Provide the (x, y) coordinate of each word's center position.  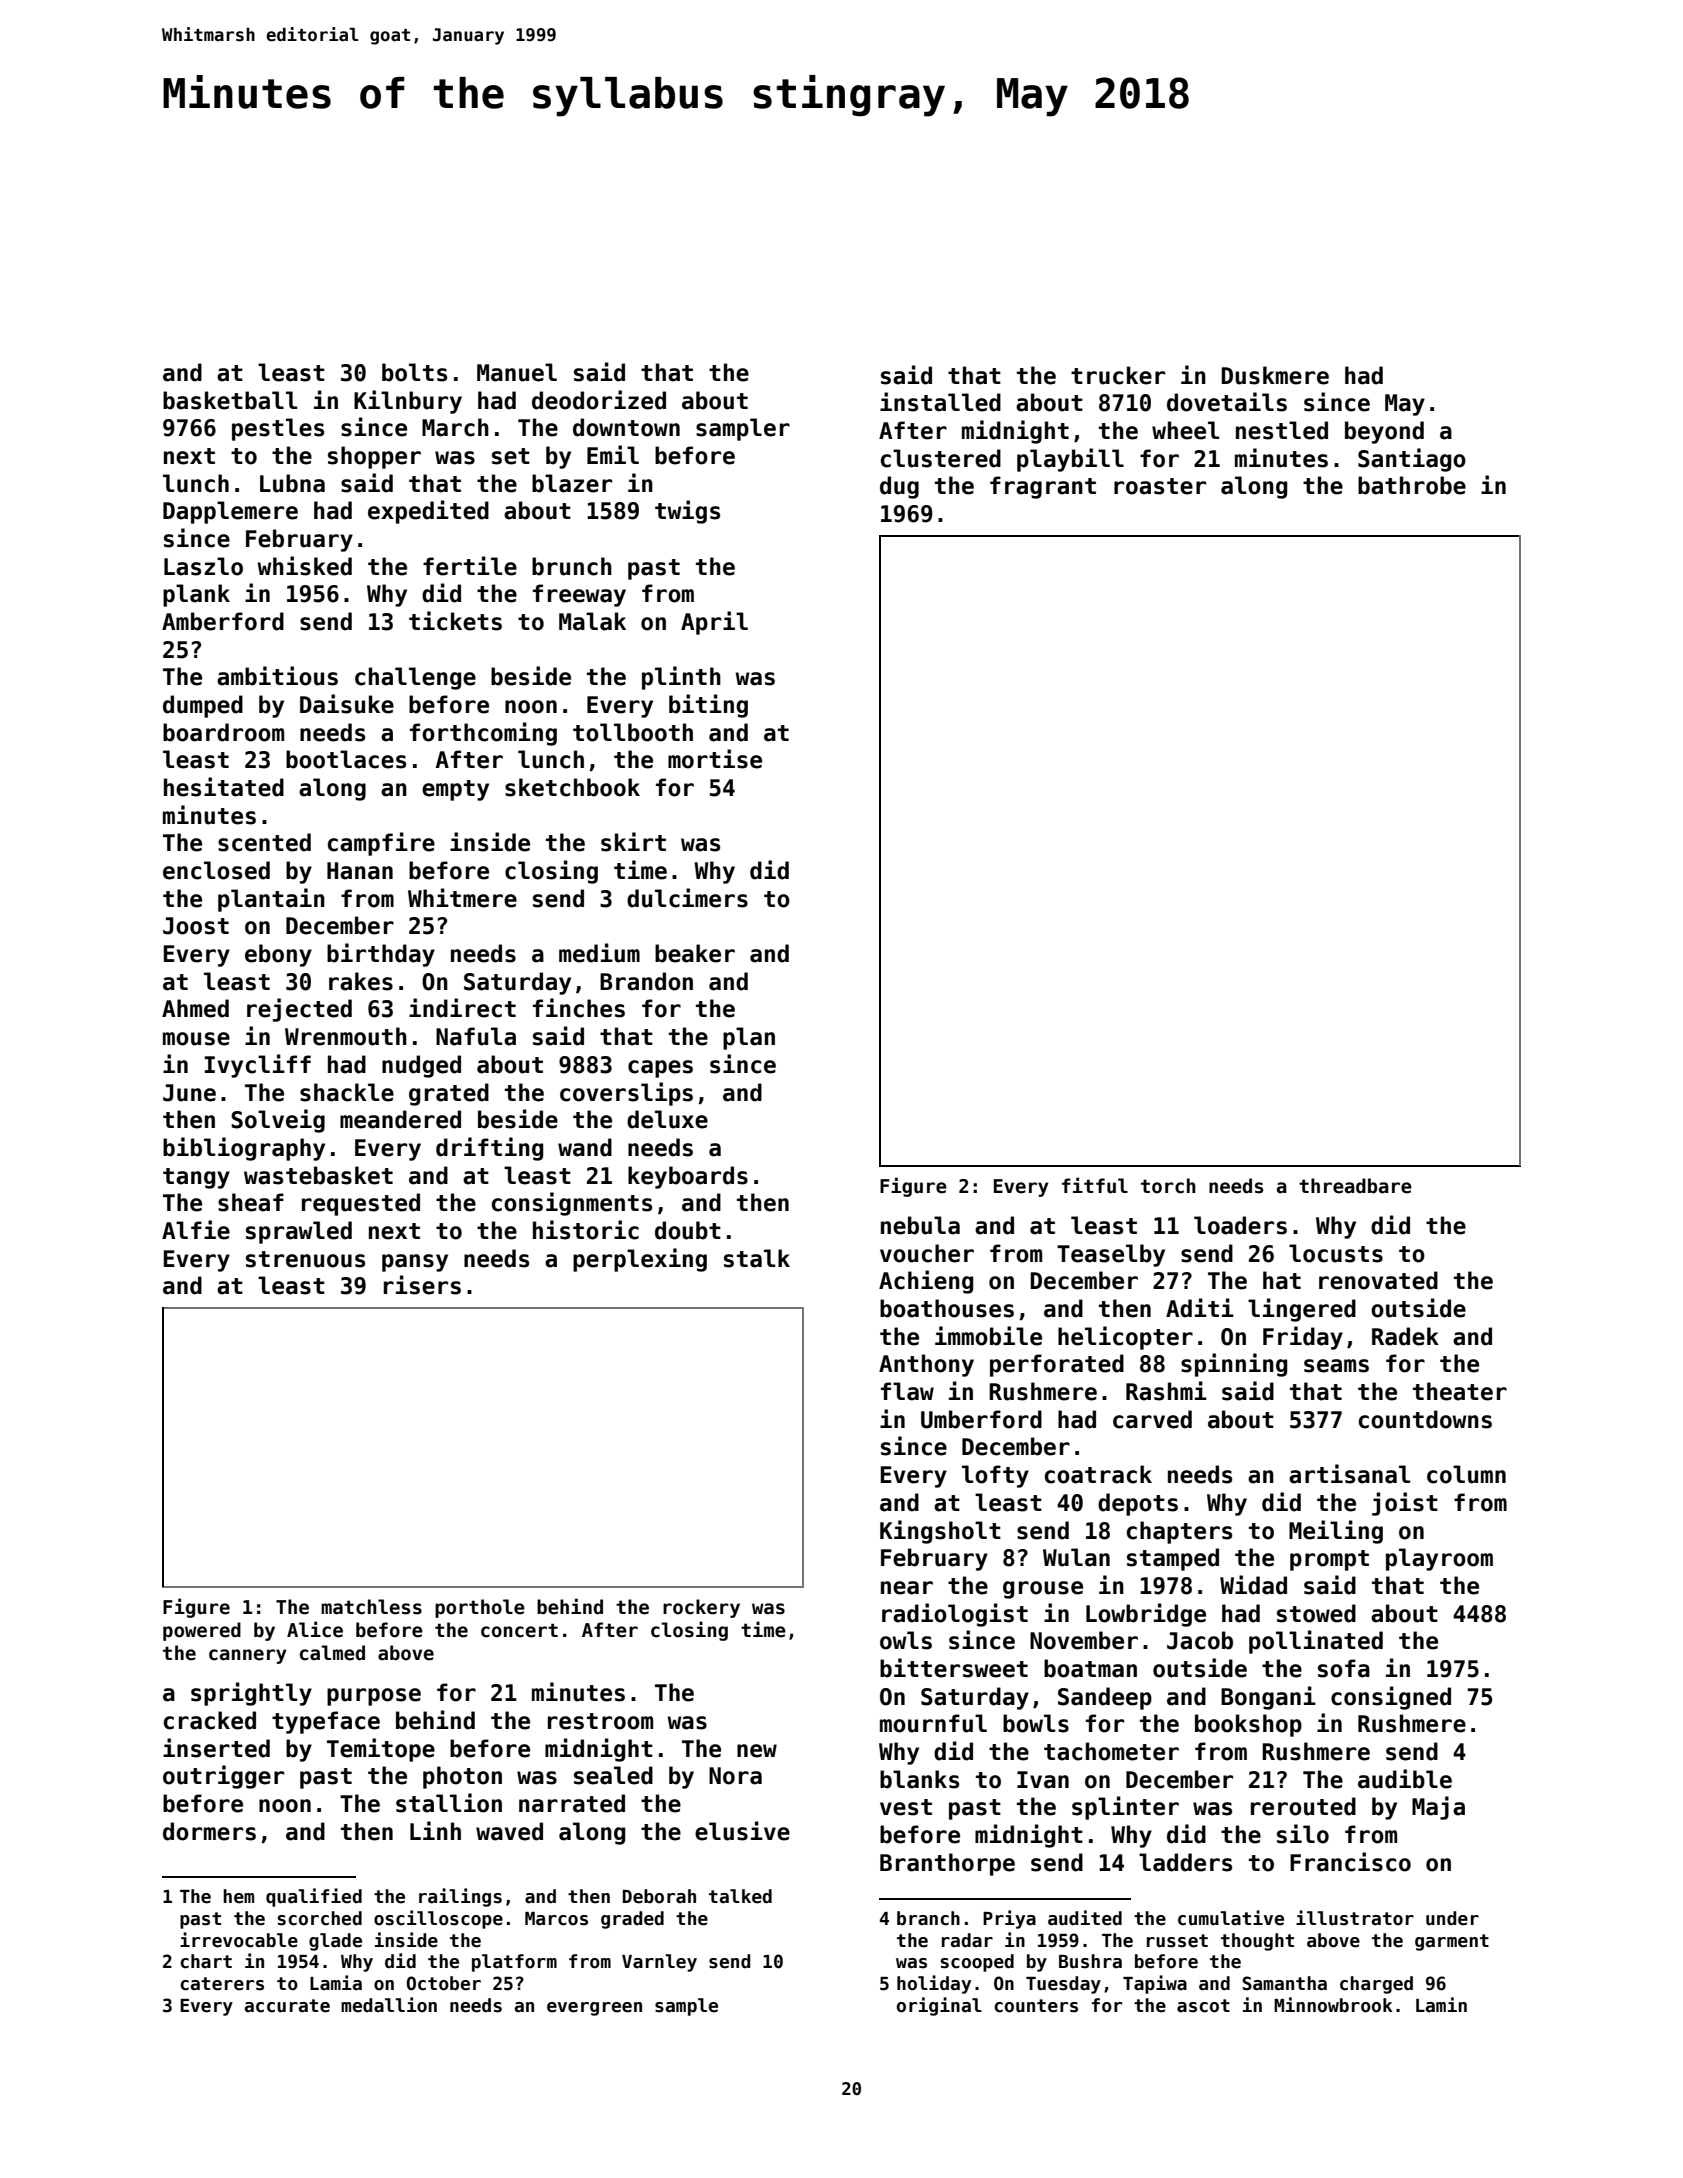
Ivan (1043, 1780)
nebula (920, 1225)
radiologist (955, 1615)
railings (460, 1897)
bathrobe (1412, 485)
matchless (371, 1607)
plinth (681, 678)
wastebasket (318, 1175)
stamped (1173, 1559)
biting (708, 706)
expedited (428, 512)
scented (264, 842)
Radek (1405, 1336)
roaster (1160, 486)
